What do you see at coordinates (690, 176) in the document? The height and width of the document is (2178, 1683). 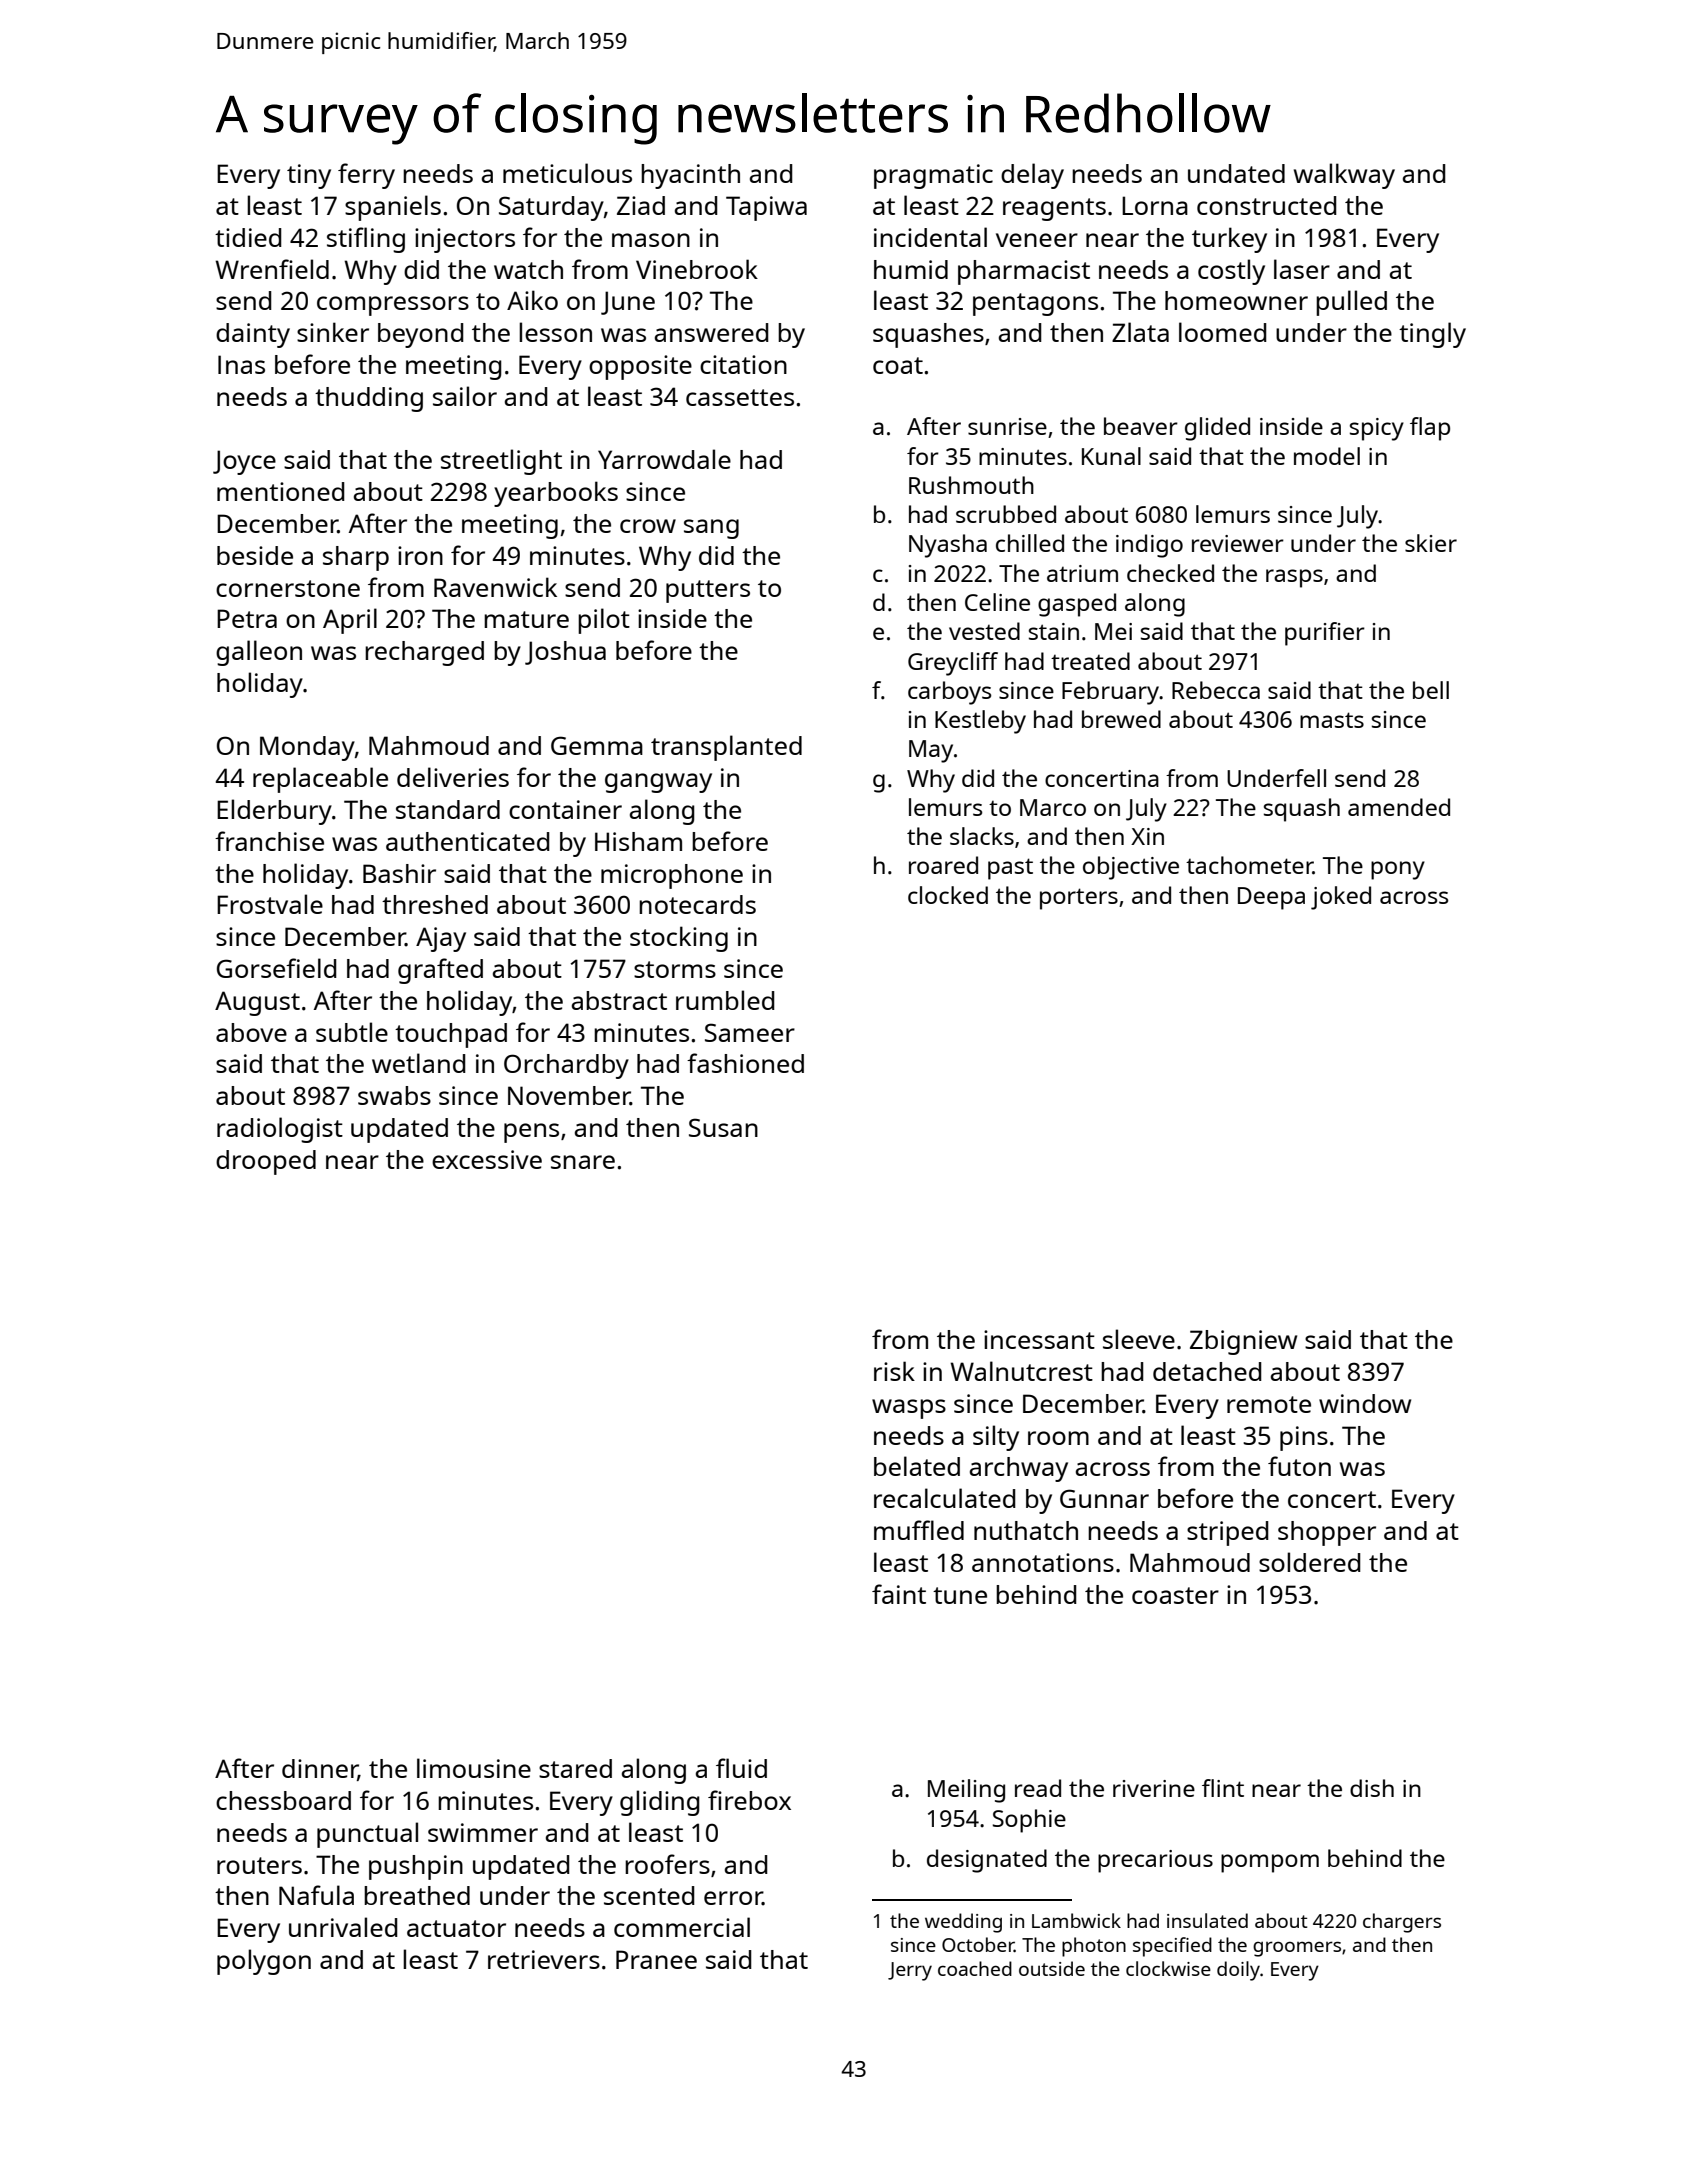 I see `hyacinth` at bounding box center [690, 176].
